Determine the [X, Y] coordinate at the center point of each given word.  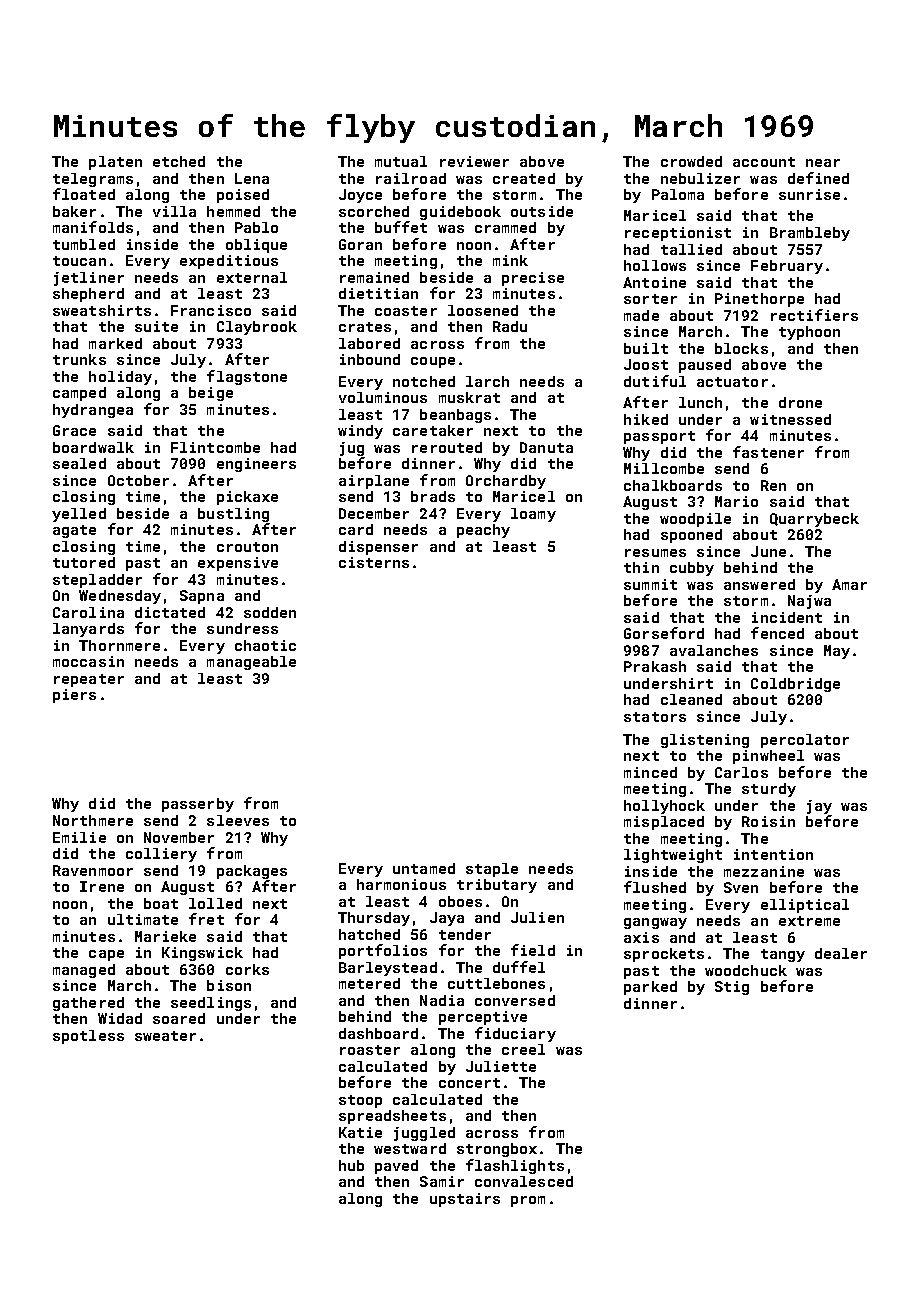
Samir [442, 1181]
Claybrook [257, 328]
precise [533, 279]
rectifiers [814, 315]
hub [351, 1165]
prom [528, 1201]
